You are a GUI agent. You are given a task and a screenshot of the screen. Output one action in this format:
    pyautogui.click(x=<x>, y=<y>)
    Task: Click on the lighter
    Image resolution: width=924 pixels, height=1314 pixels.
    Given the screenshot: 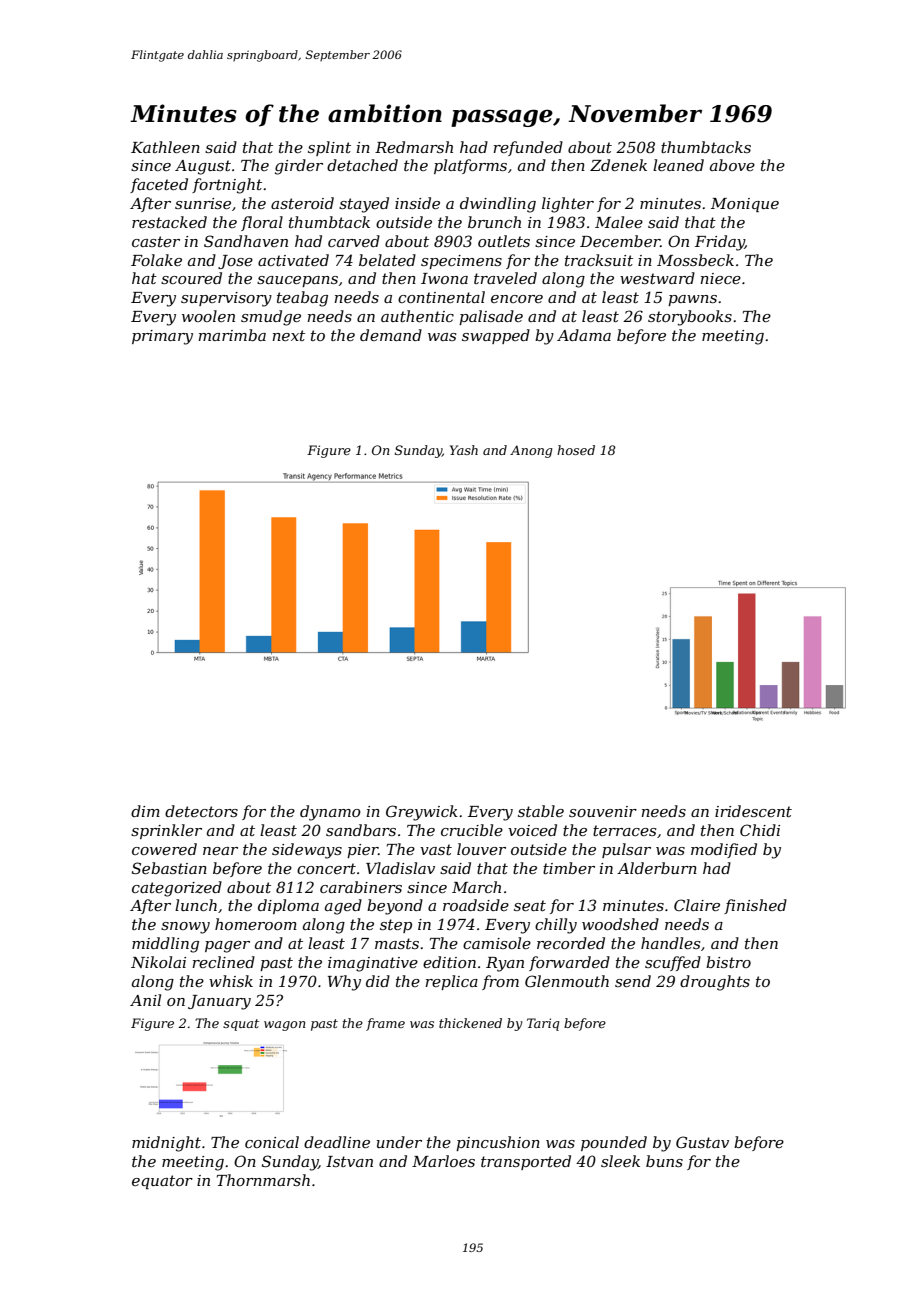 What is the action you would take?
    pyautogui.click(x=568, y=205)
